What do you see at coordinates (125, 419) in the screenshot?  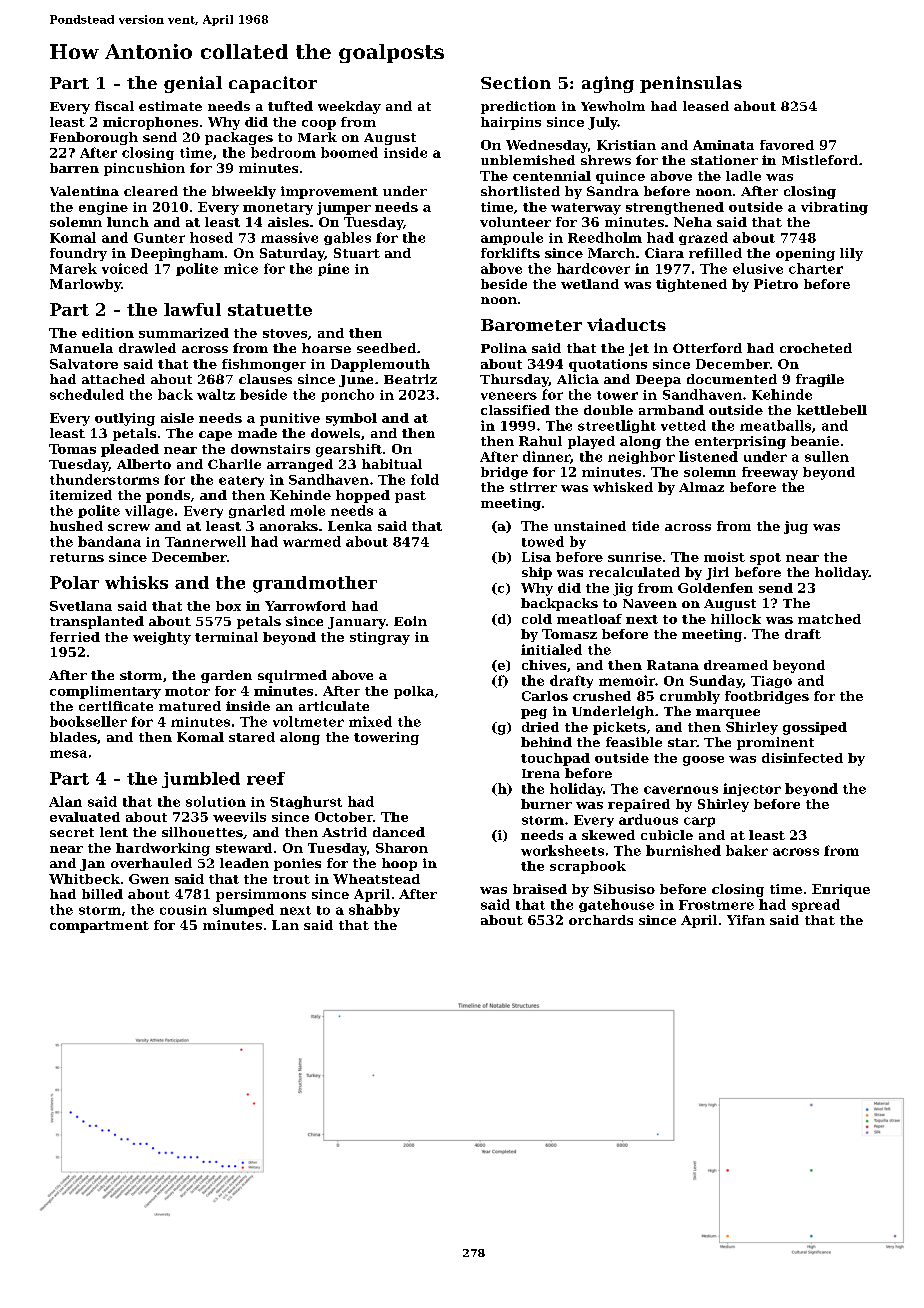 I see `outlying` at bounding box center [125, 419].
